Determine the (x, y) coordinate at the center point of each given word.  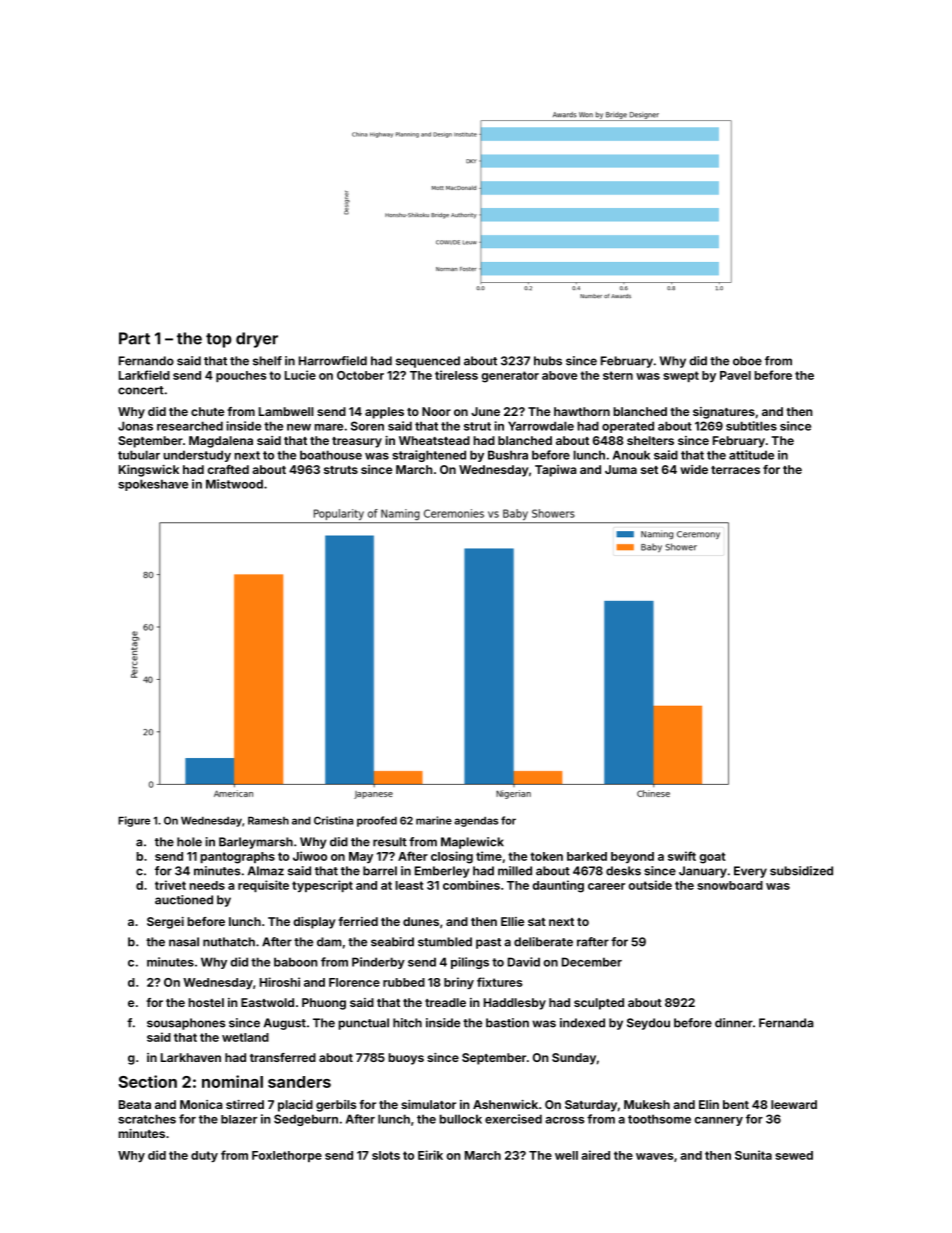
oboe (747, 361)
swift (682, 856)
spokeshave (153, 485)
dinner (734, 1023)
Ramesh (268, 821)
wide (694, 469)
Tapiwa (556, 471)
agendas (476, 822)
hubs (548, 361)
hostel (206, 1002)
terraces (735, 470)
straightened (429, 456)
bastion (507, 1023)
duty (204, 1156)
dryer (257, 340)
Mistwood (234, 484)
